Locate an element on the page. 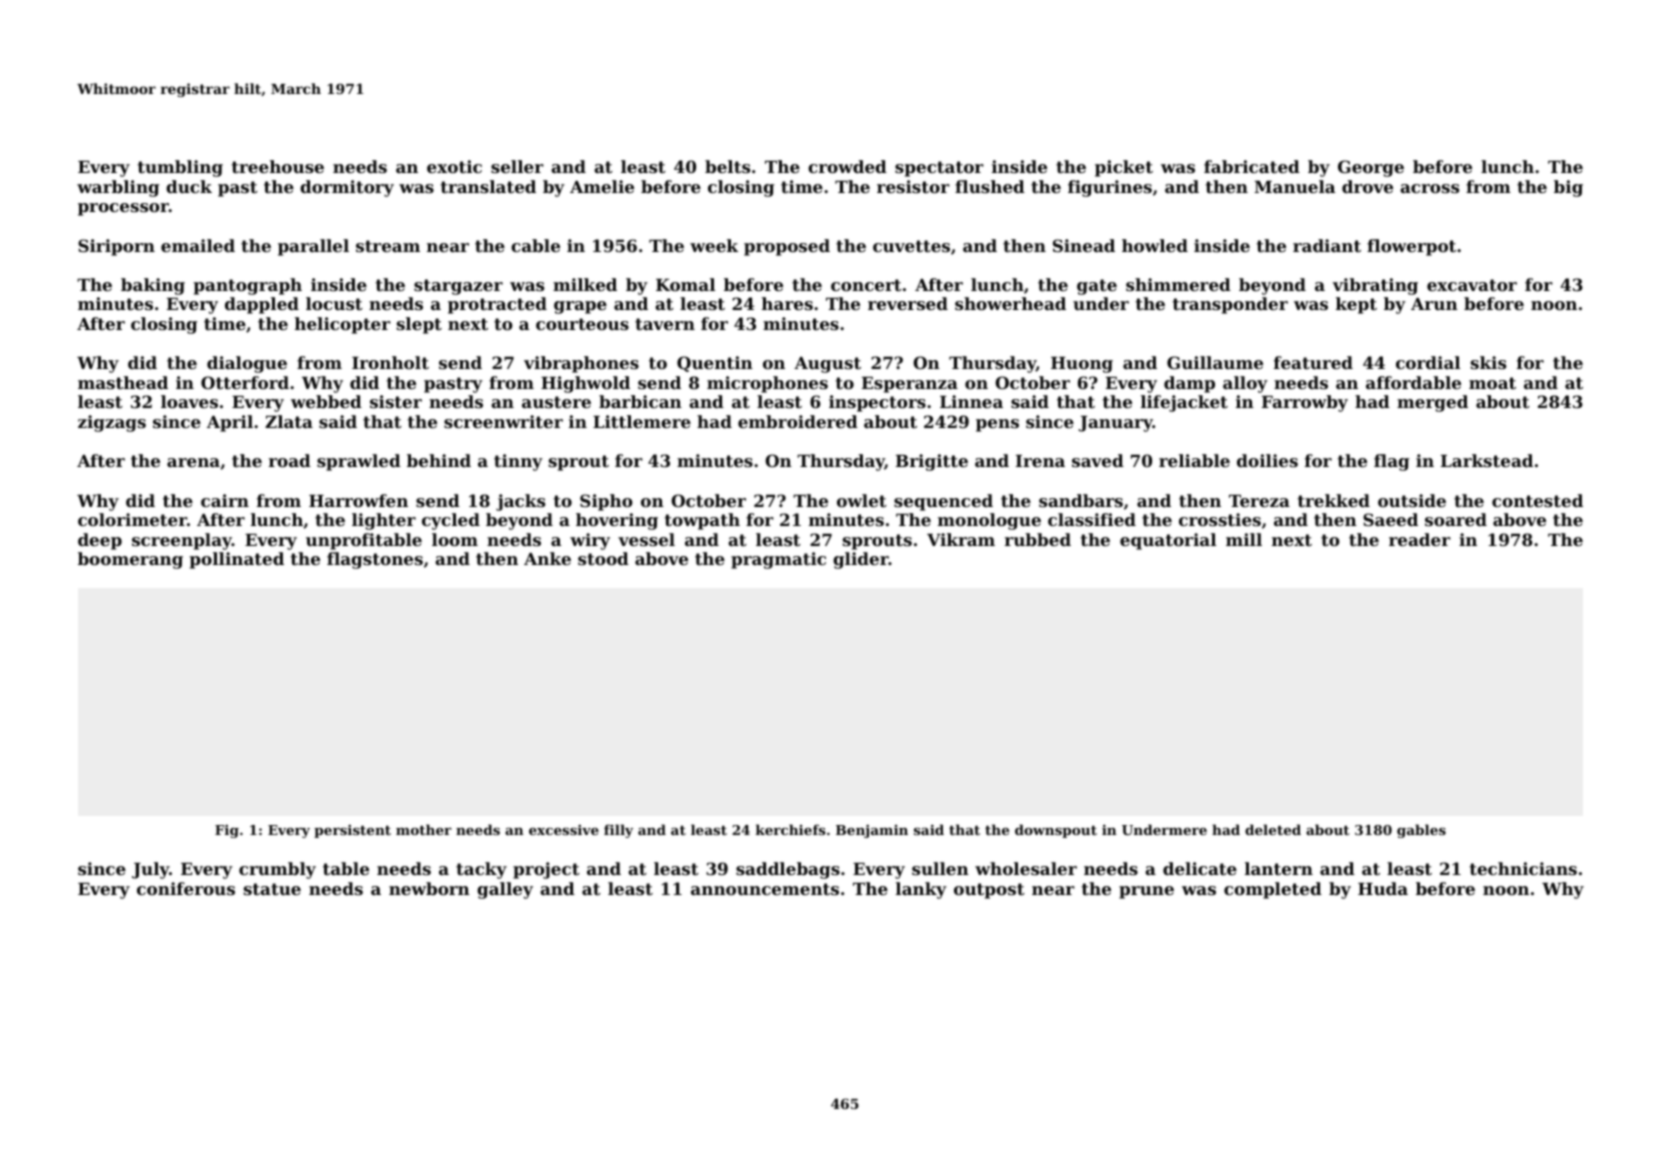 This document has height=1174, width=1661. coniferous is located at coordinates (186, 888).
